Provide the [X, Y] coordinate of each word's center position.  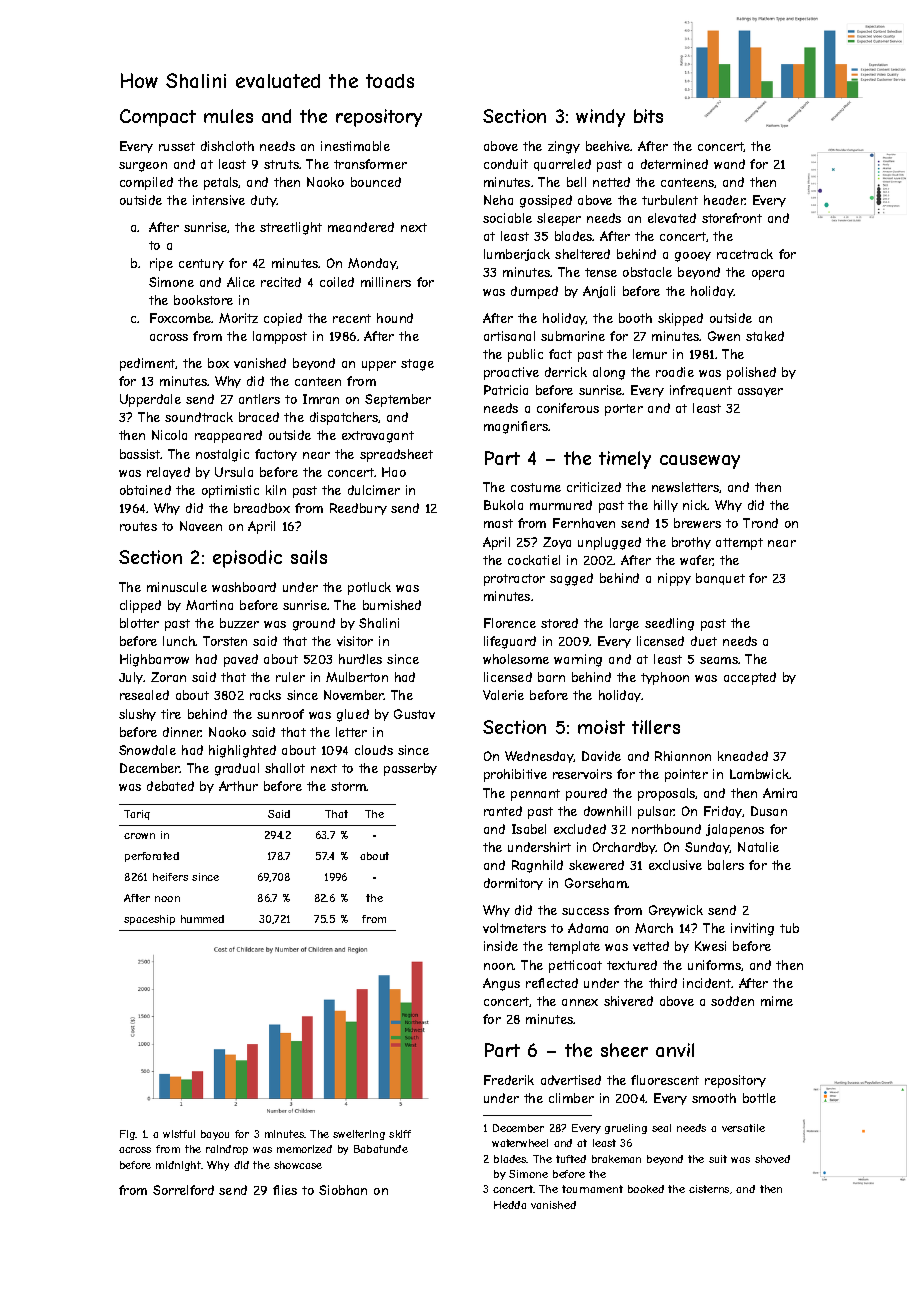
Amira [780, 793]
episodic [247, 559]
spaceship [149, 920]
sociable [507, 218]
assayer [760, 392]
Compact [158, 118]
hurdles [360, 659]
